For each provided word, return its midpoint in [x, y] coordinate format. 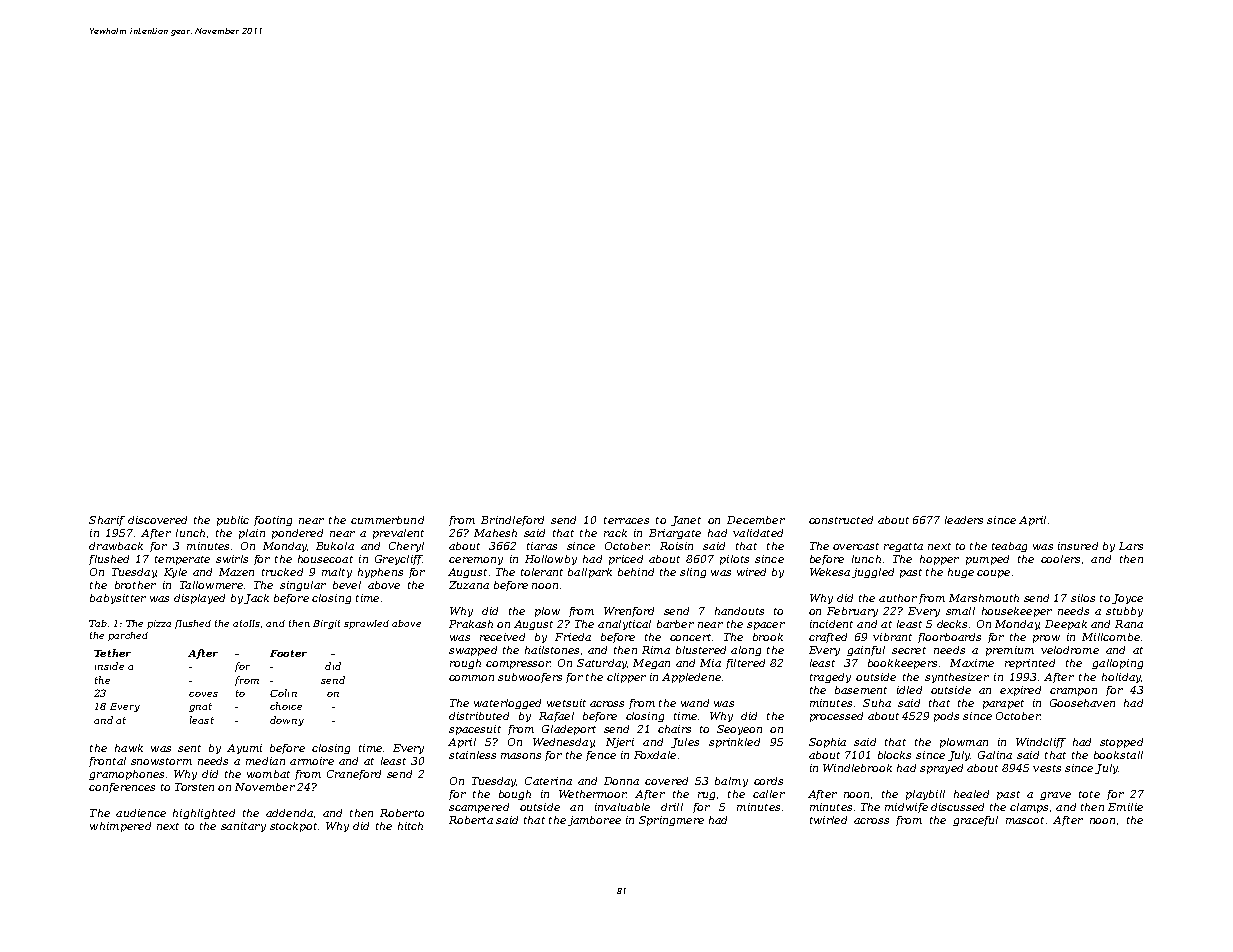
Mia [710, 663]
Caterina [548, 781]
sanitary [243, 827]
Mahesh [495, 533]
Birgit [326, 624]
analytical [624, 625]
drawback [116, 546]
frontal [107, 762]
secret [909, 650]
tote [1089, 794]
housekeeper [1017, 612]
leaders [964, 520]
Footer [288, 653]
